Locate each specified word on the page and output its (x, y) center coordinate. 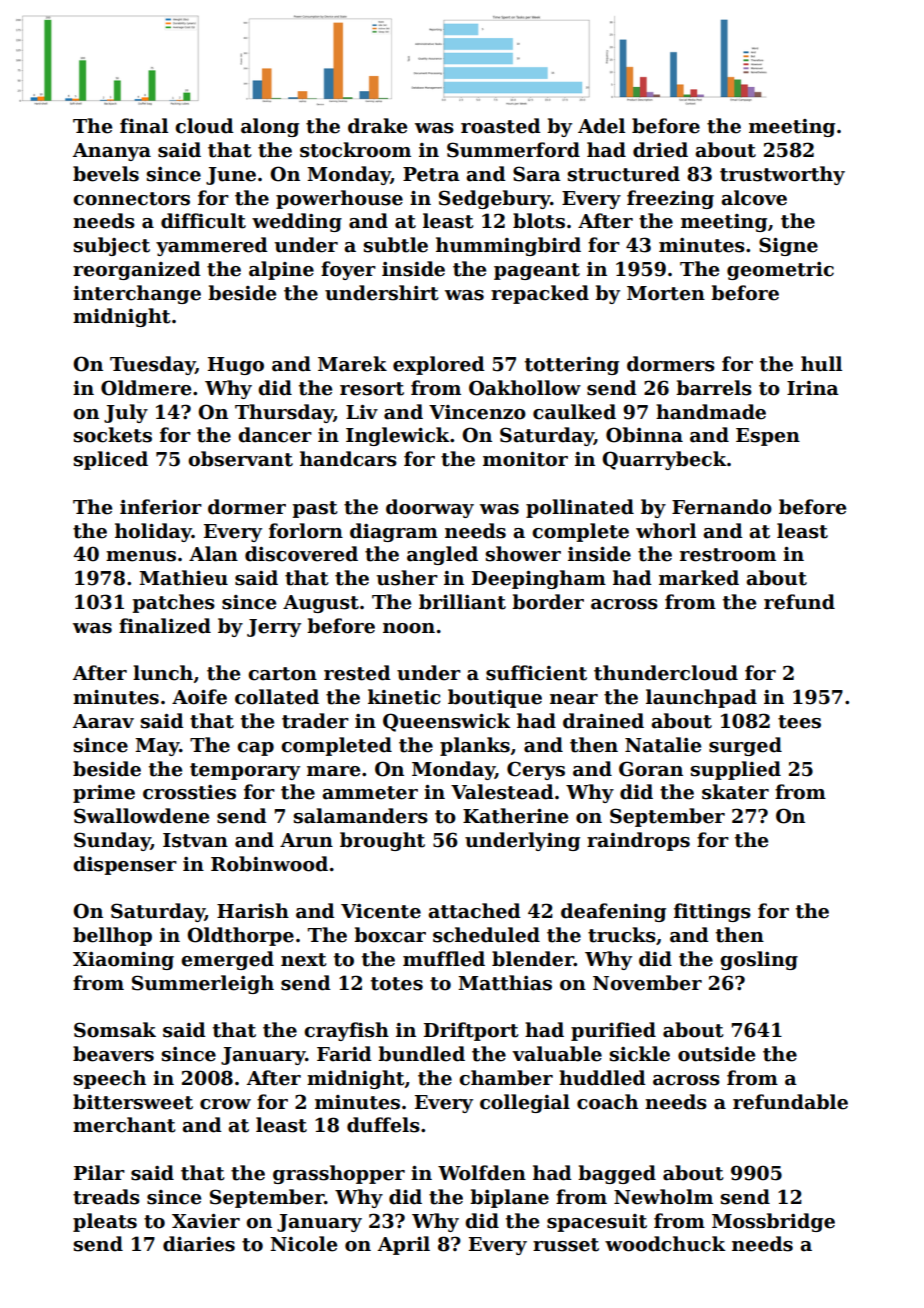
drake (377, 126)
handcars (348, 459)
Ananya (112, 152)
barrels (714, 388)
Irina (813, 388)
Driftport (471, 1031)
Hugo (236, 366)
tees (799, 722)
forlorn (306, 531)
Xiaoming (123, 961)
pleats (105, 1222)
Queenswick (447, 722)
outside (716, 1054)
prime (104, 794)
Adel (601, 126)
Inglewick (398, 436)
